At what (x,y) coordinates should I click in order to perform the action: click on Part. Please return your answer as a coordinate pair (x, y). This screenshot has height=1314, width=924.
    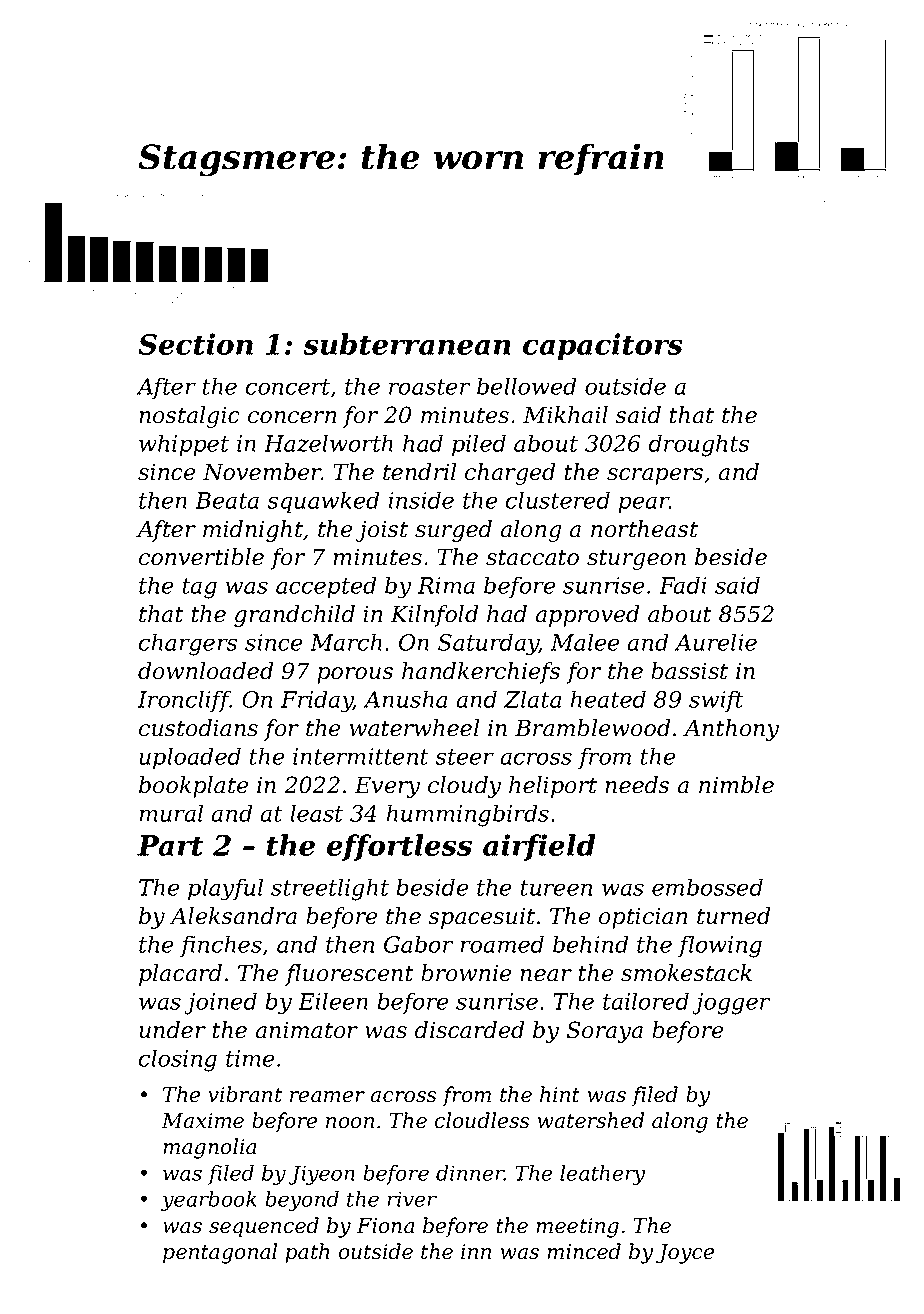
    Looking at the image, I should click on (170, 845).
